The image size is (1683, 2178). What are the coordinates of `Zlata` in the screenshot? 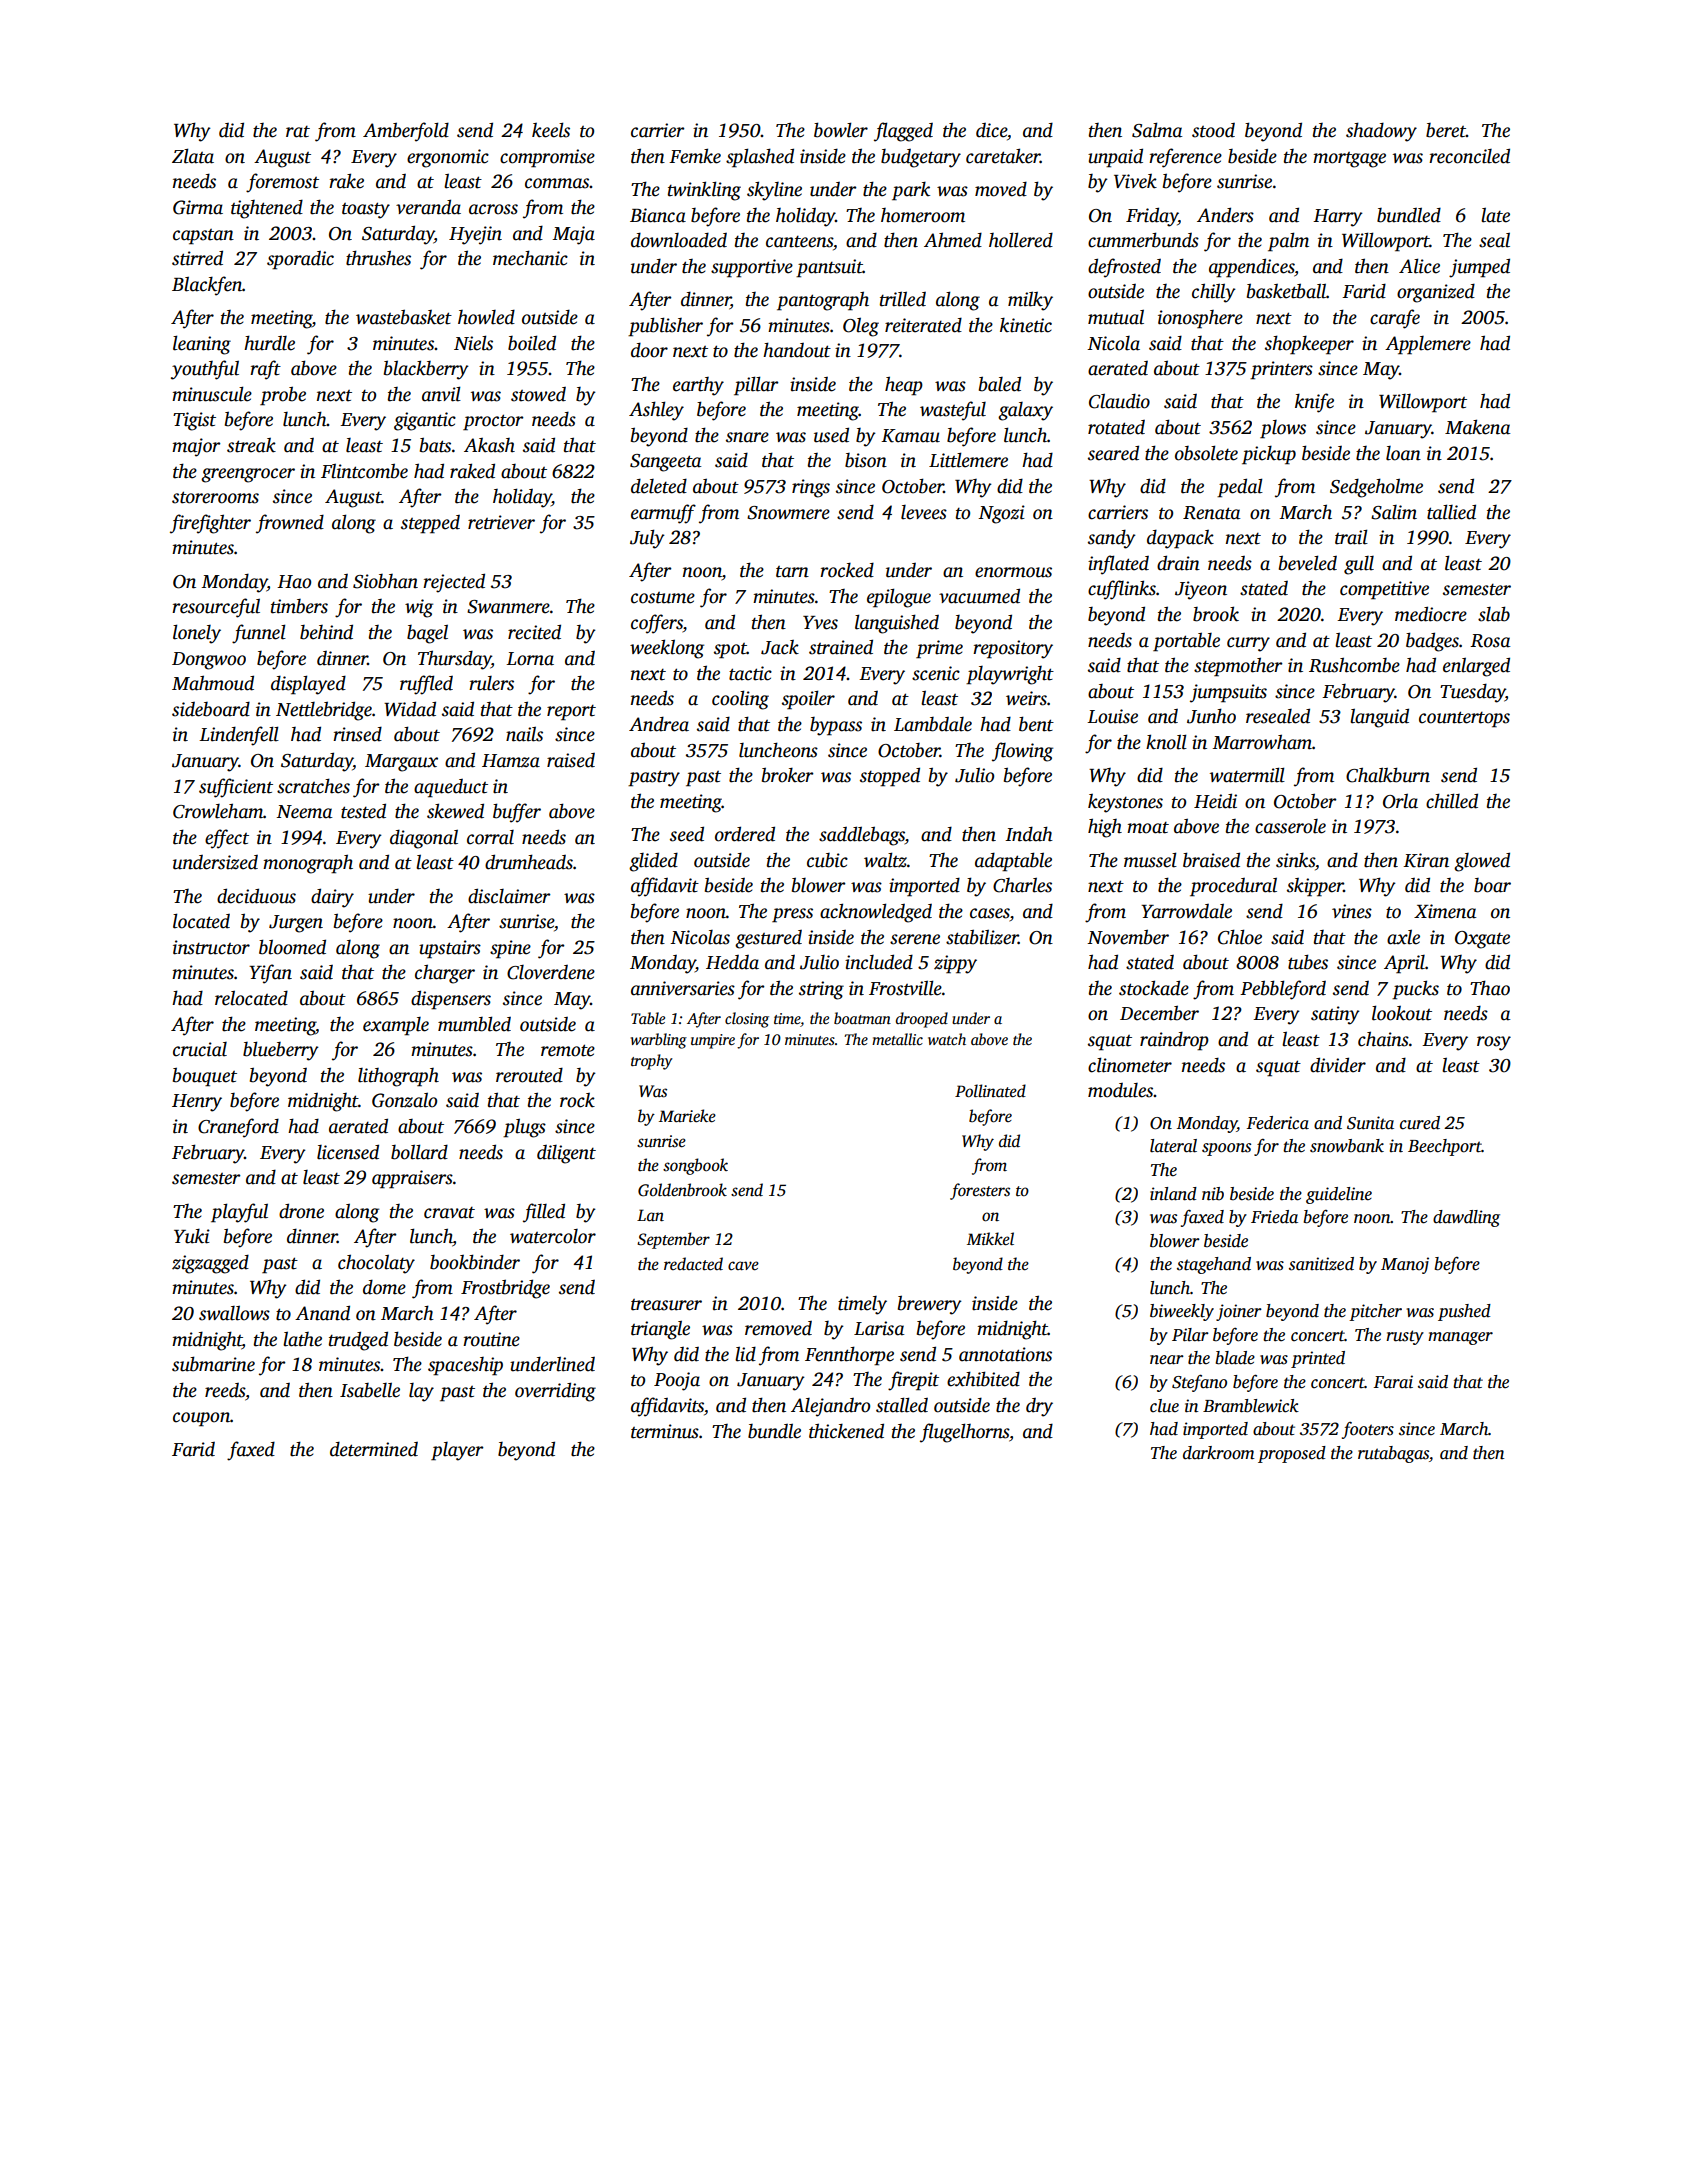 It's located at (193, 156).
